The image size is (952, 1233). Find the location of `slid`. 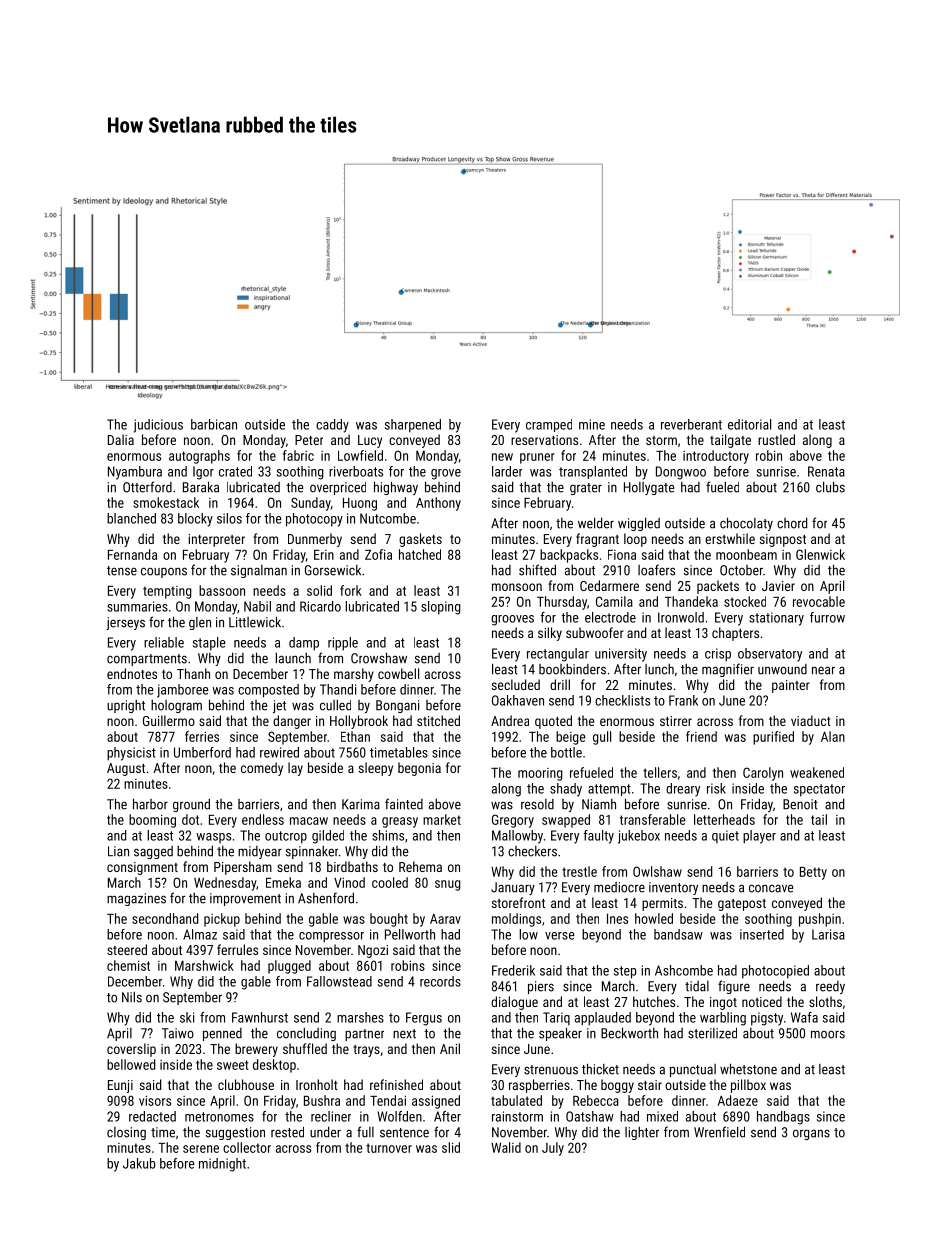

slid is located at coordinates (451, 1147).
